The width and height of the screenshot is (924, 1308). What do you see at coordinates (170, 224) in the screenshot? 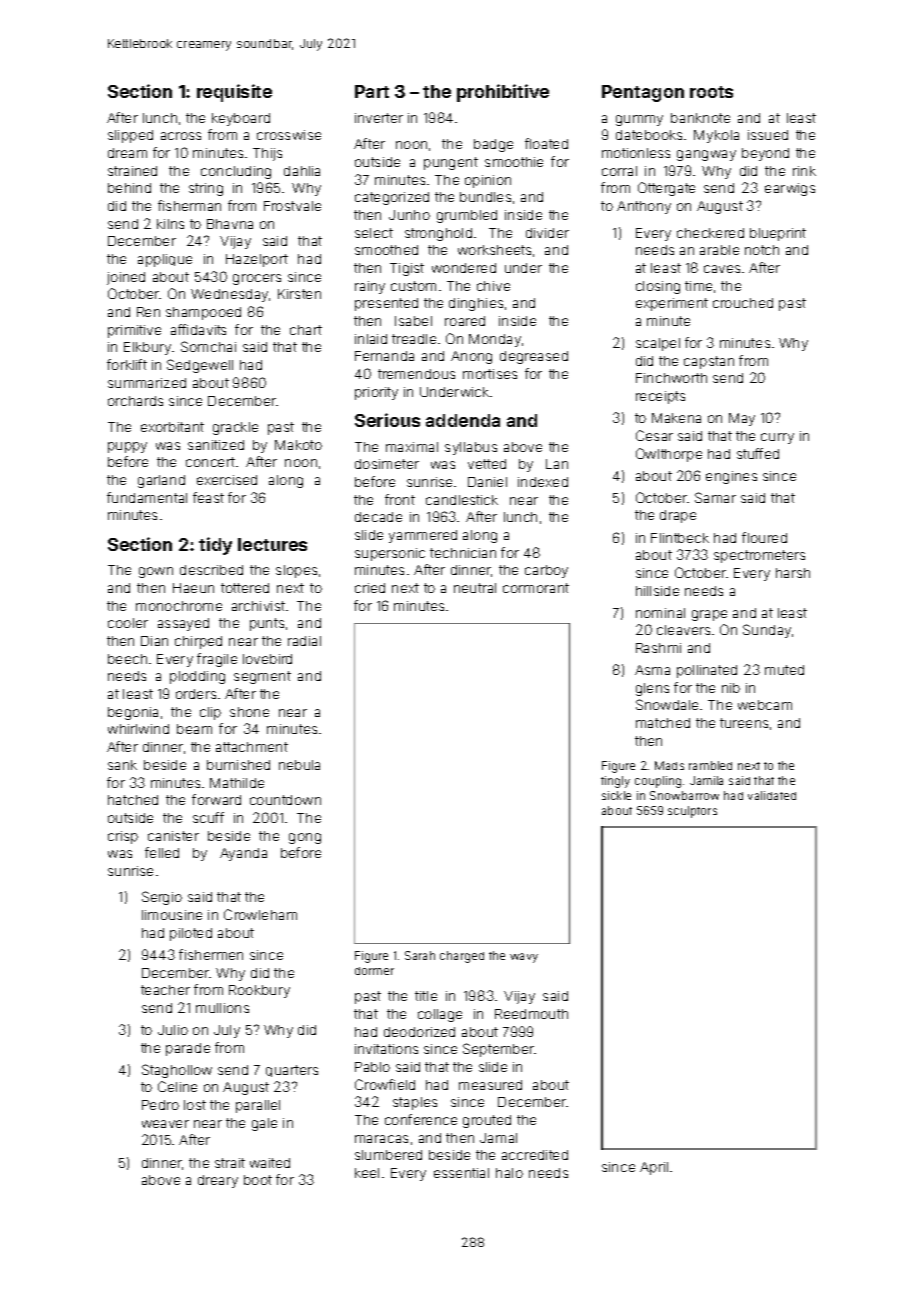
I see `kilns` at bounding box center [170, 224].
